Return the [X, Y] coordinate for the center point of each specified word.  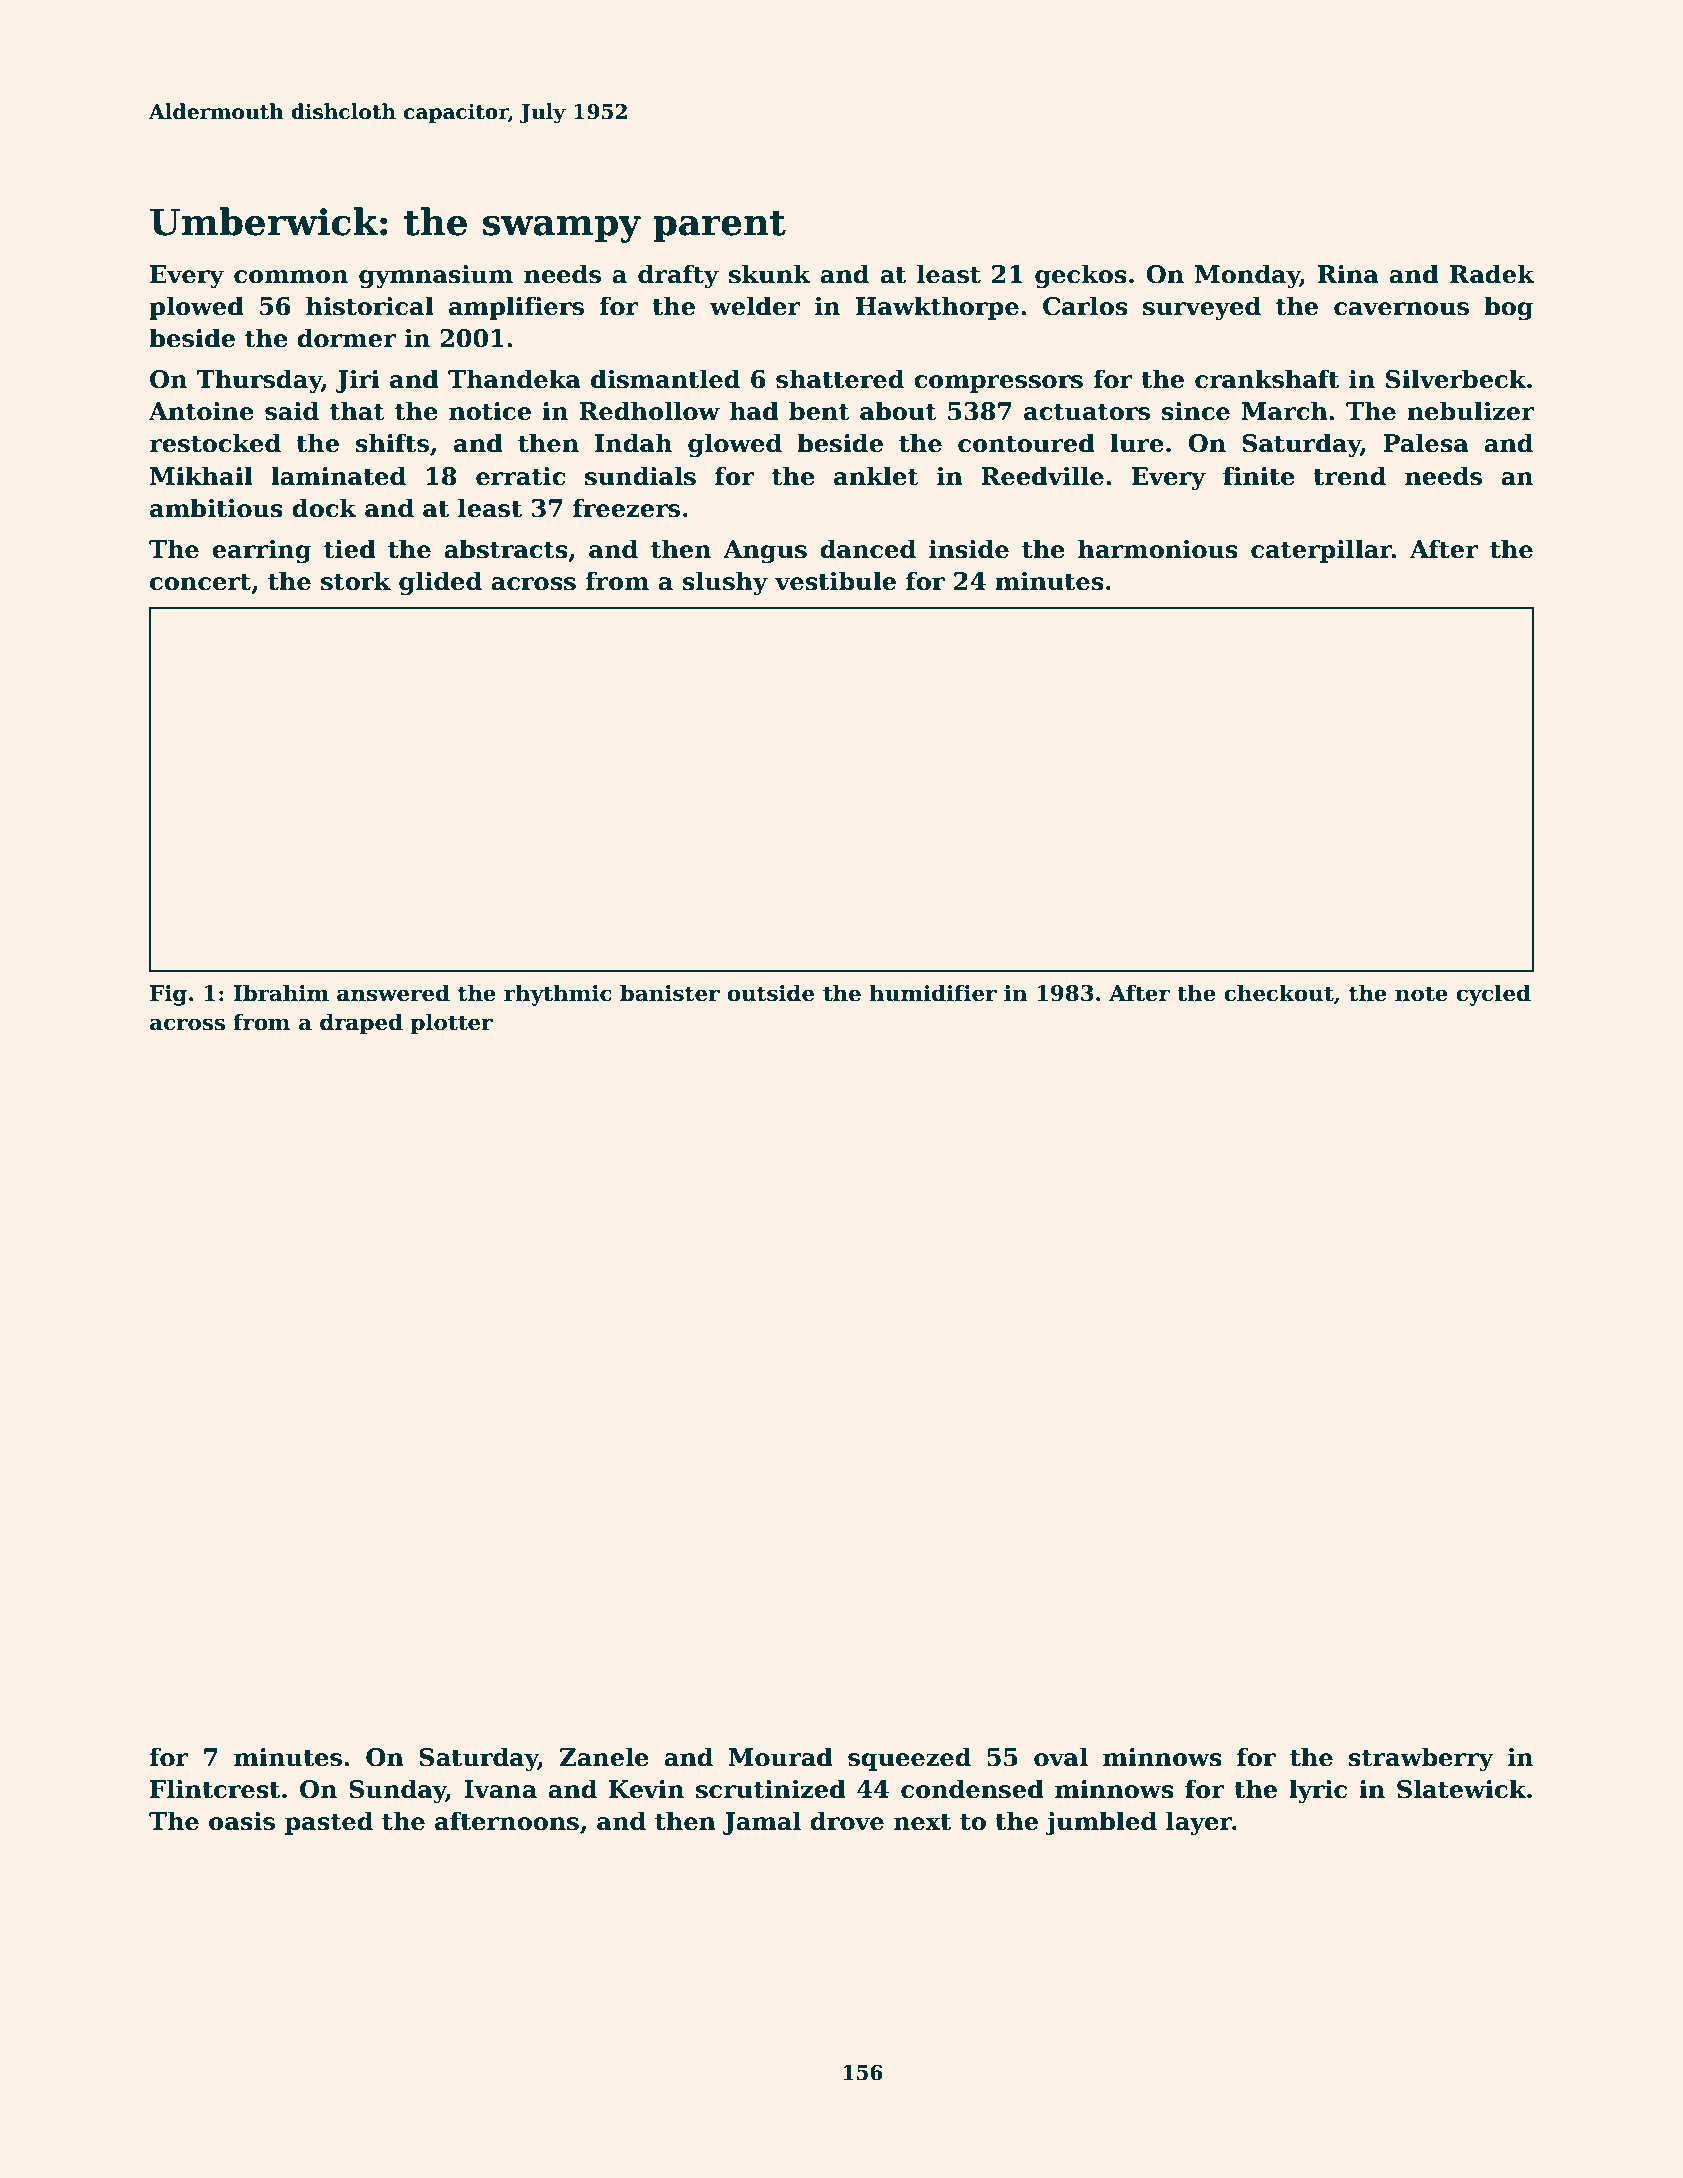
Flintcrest [215, 1789]
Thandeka [514, 379]
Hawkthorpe [937, 308]
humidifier [933, 993]
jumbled [1101, 1823]
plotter [452, 1024]
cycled [1493, 995]
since [1195, 411]
